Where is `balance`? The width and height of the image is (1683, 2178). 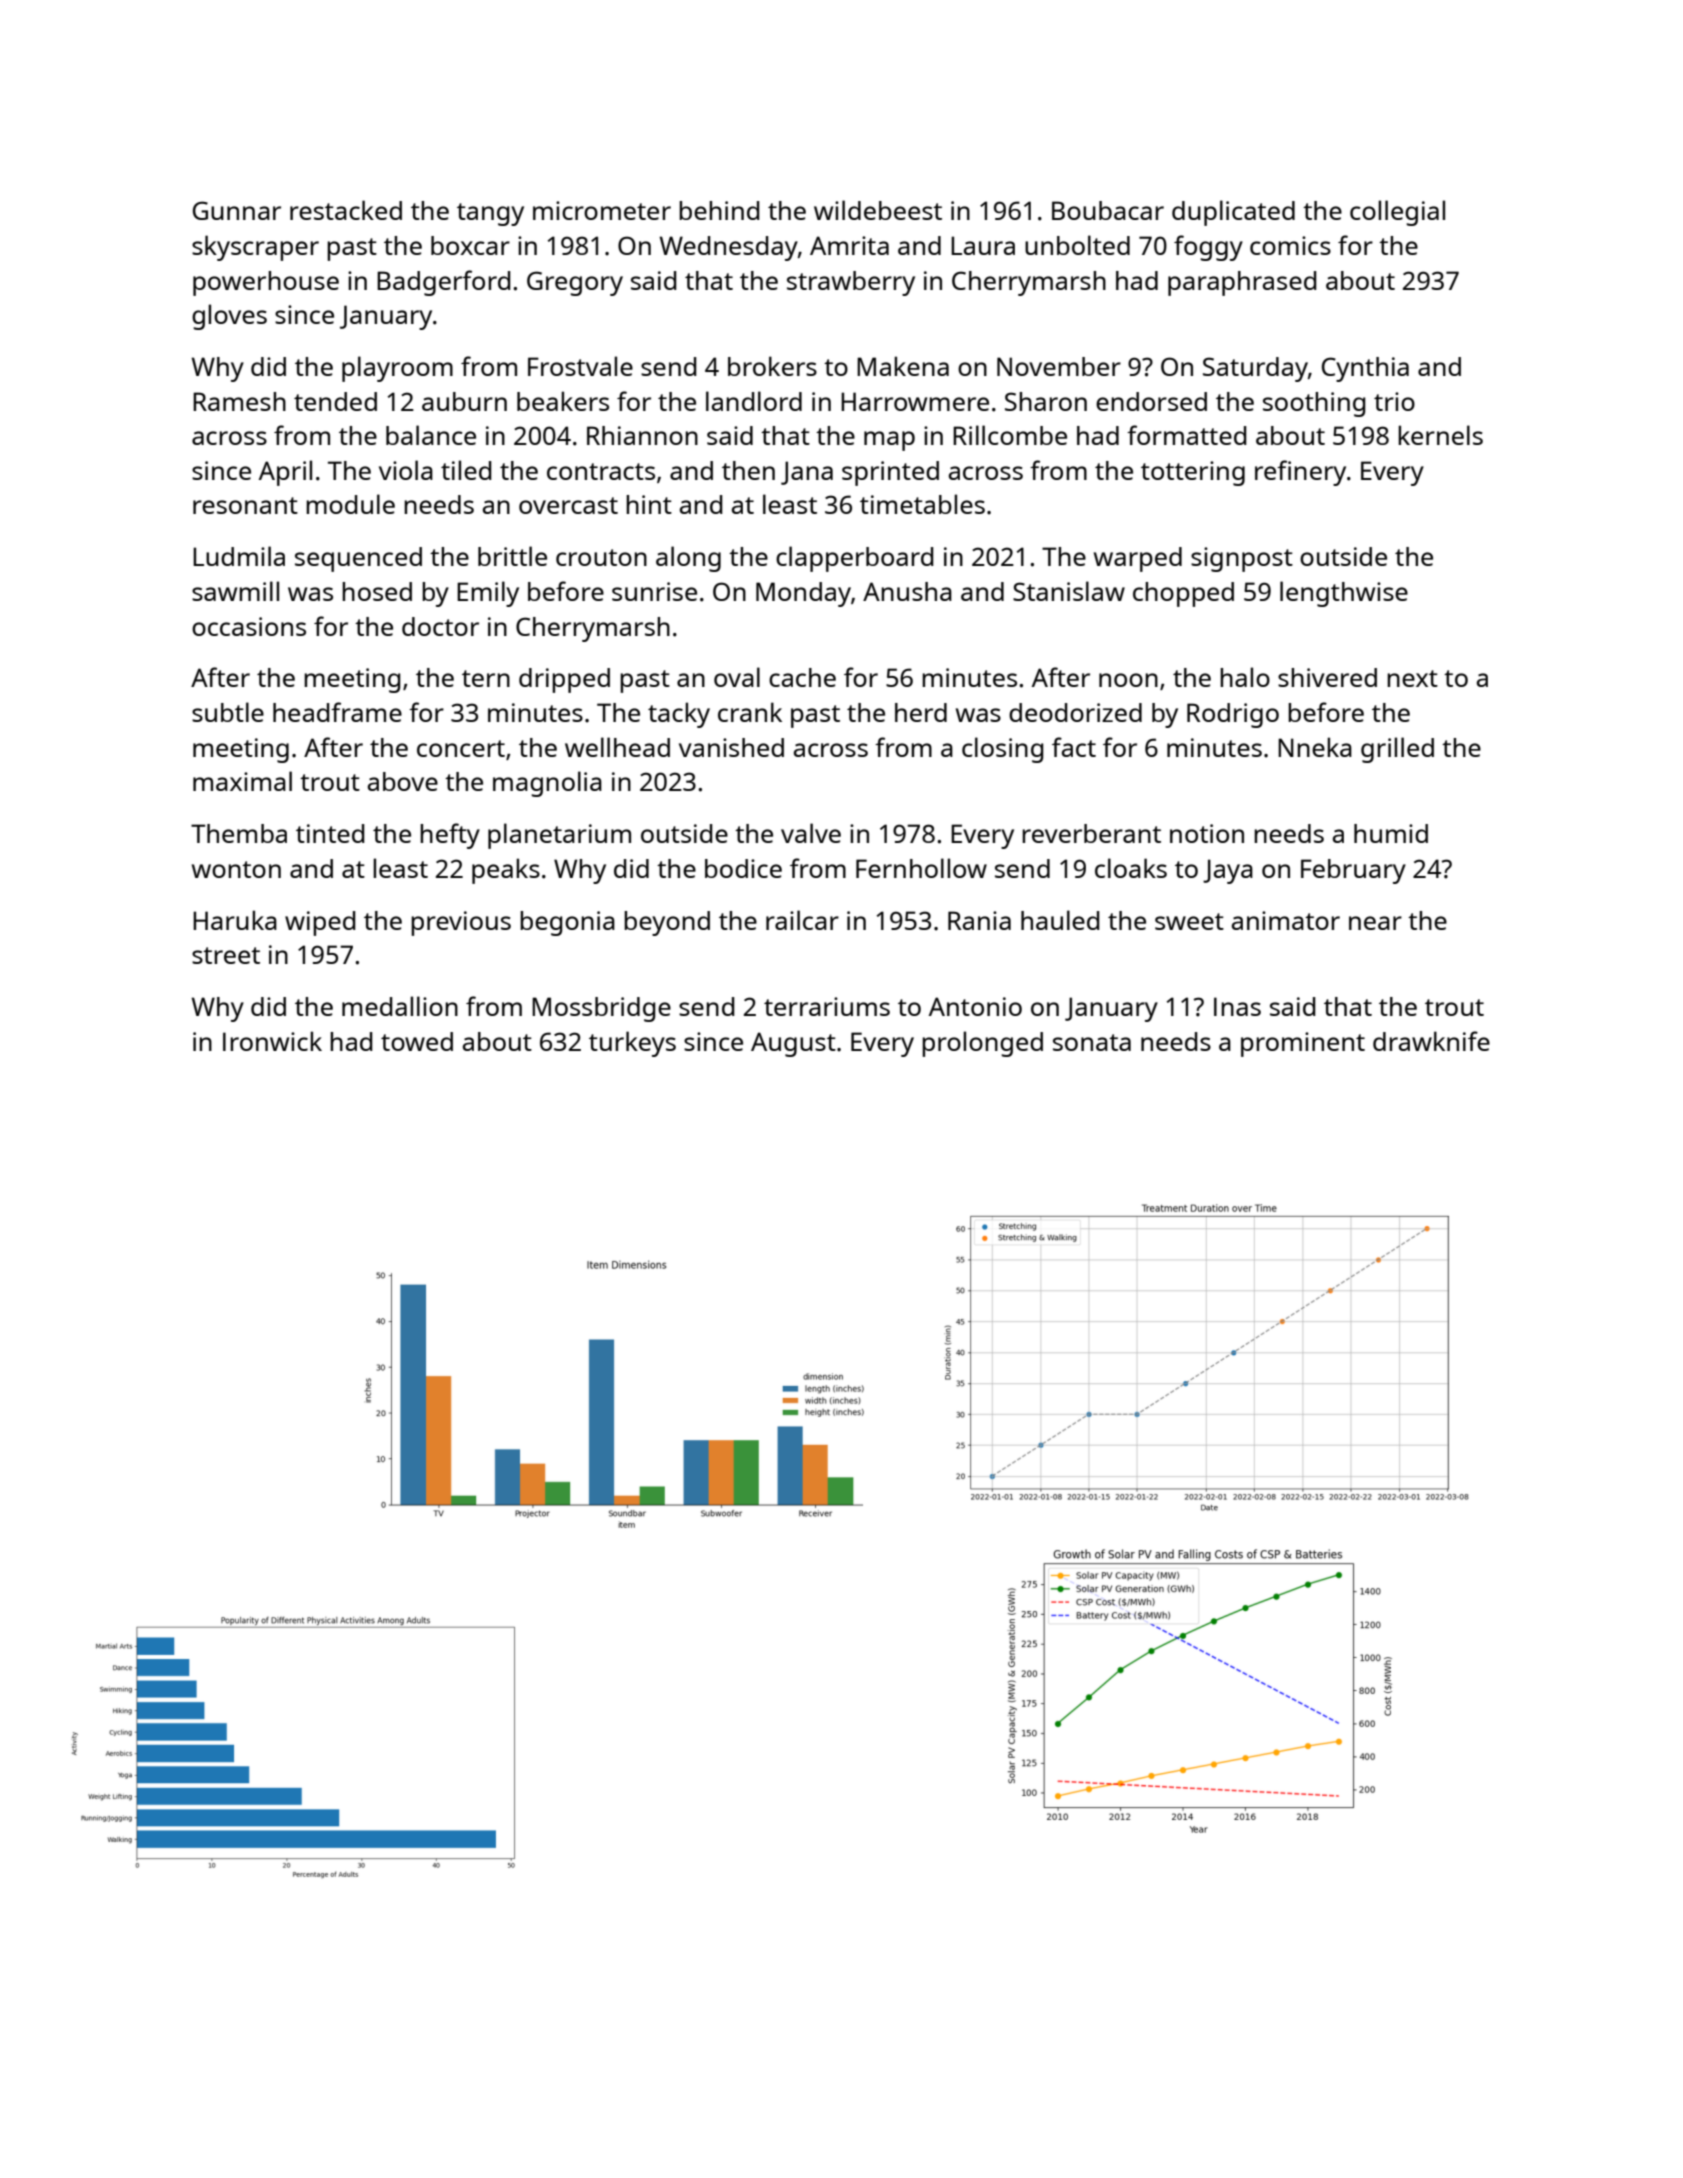
balance is located at coordinates (431, 435).
